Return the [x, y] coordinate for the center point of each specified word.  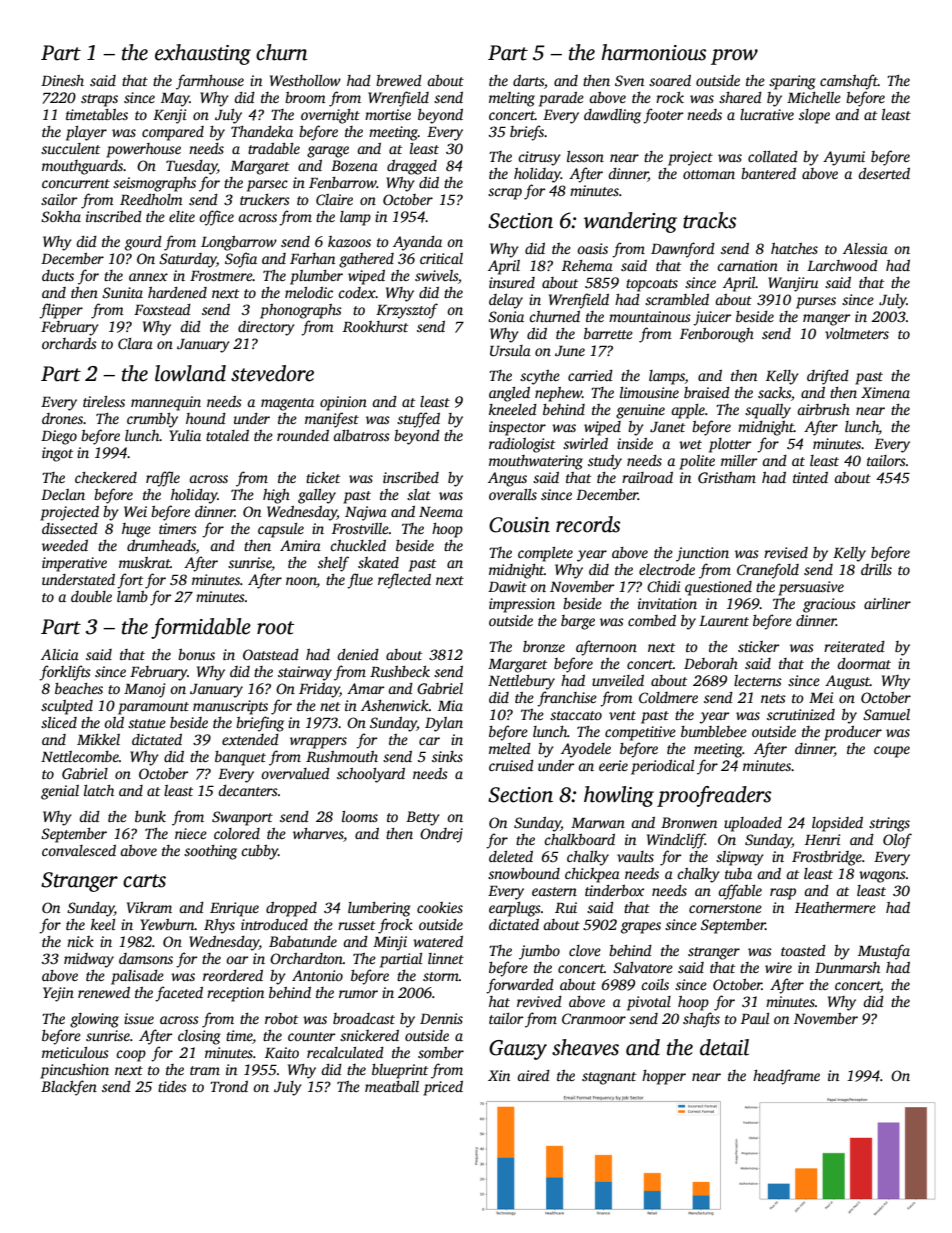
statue [147, 723]
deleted [511, 856]
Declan [63, 494]
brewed [399, 80]
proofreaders [714, 796]
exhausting [203, 54]
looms [360, 816]
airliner [887, 603]
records [588, 524]
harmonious [653, 52]
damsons [146, 958]
